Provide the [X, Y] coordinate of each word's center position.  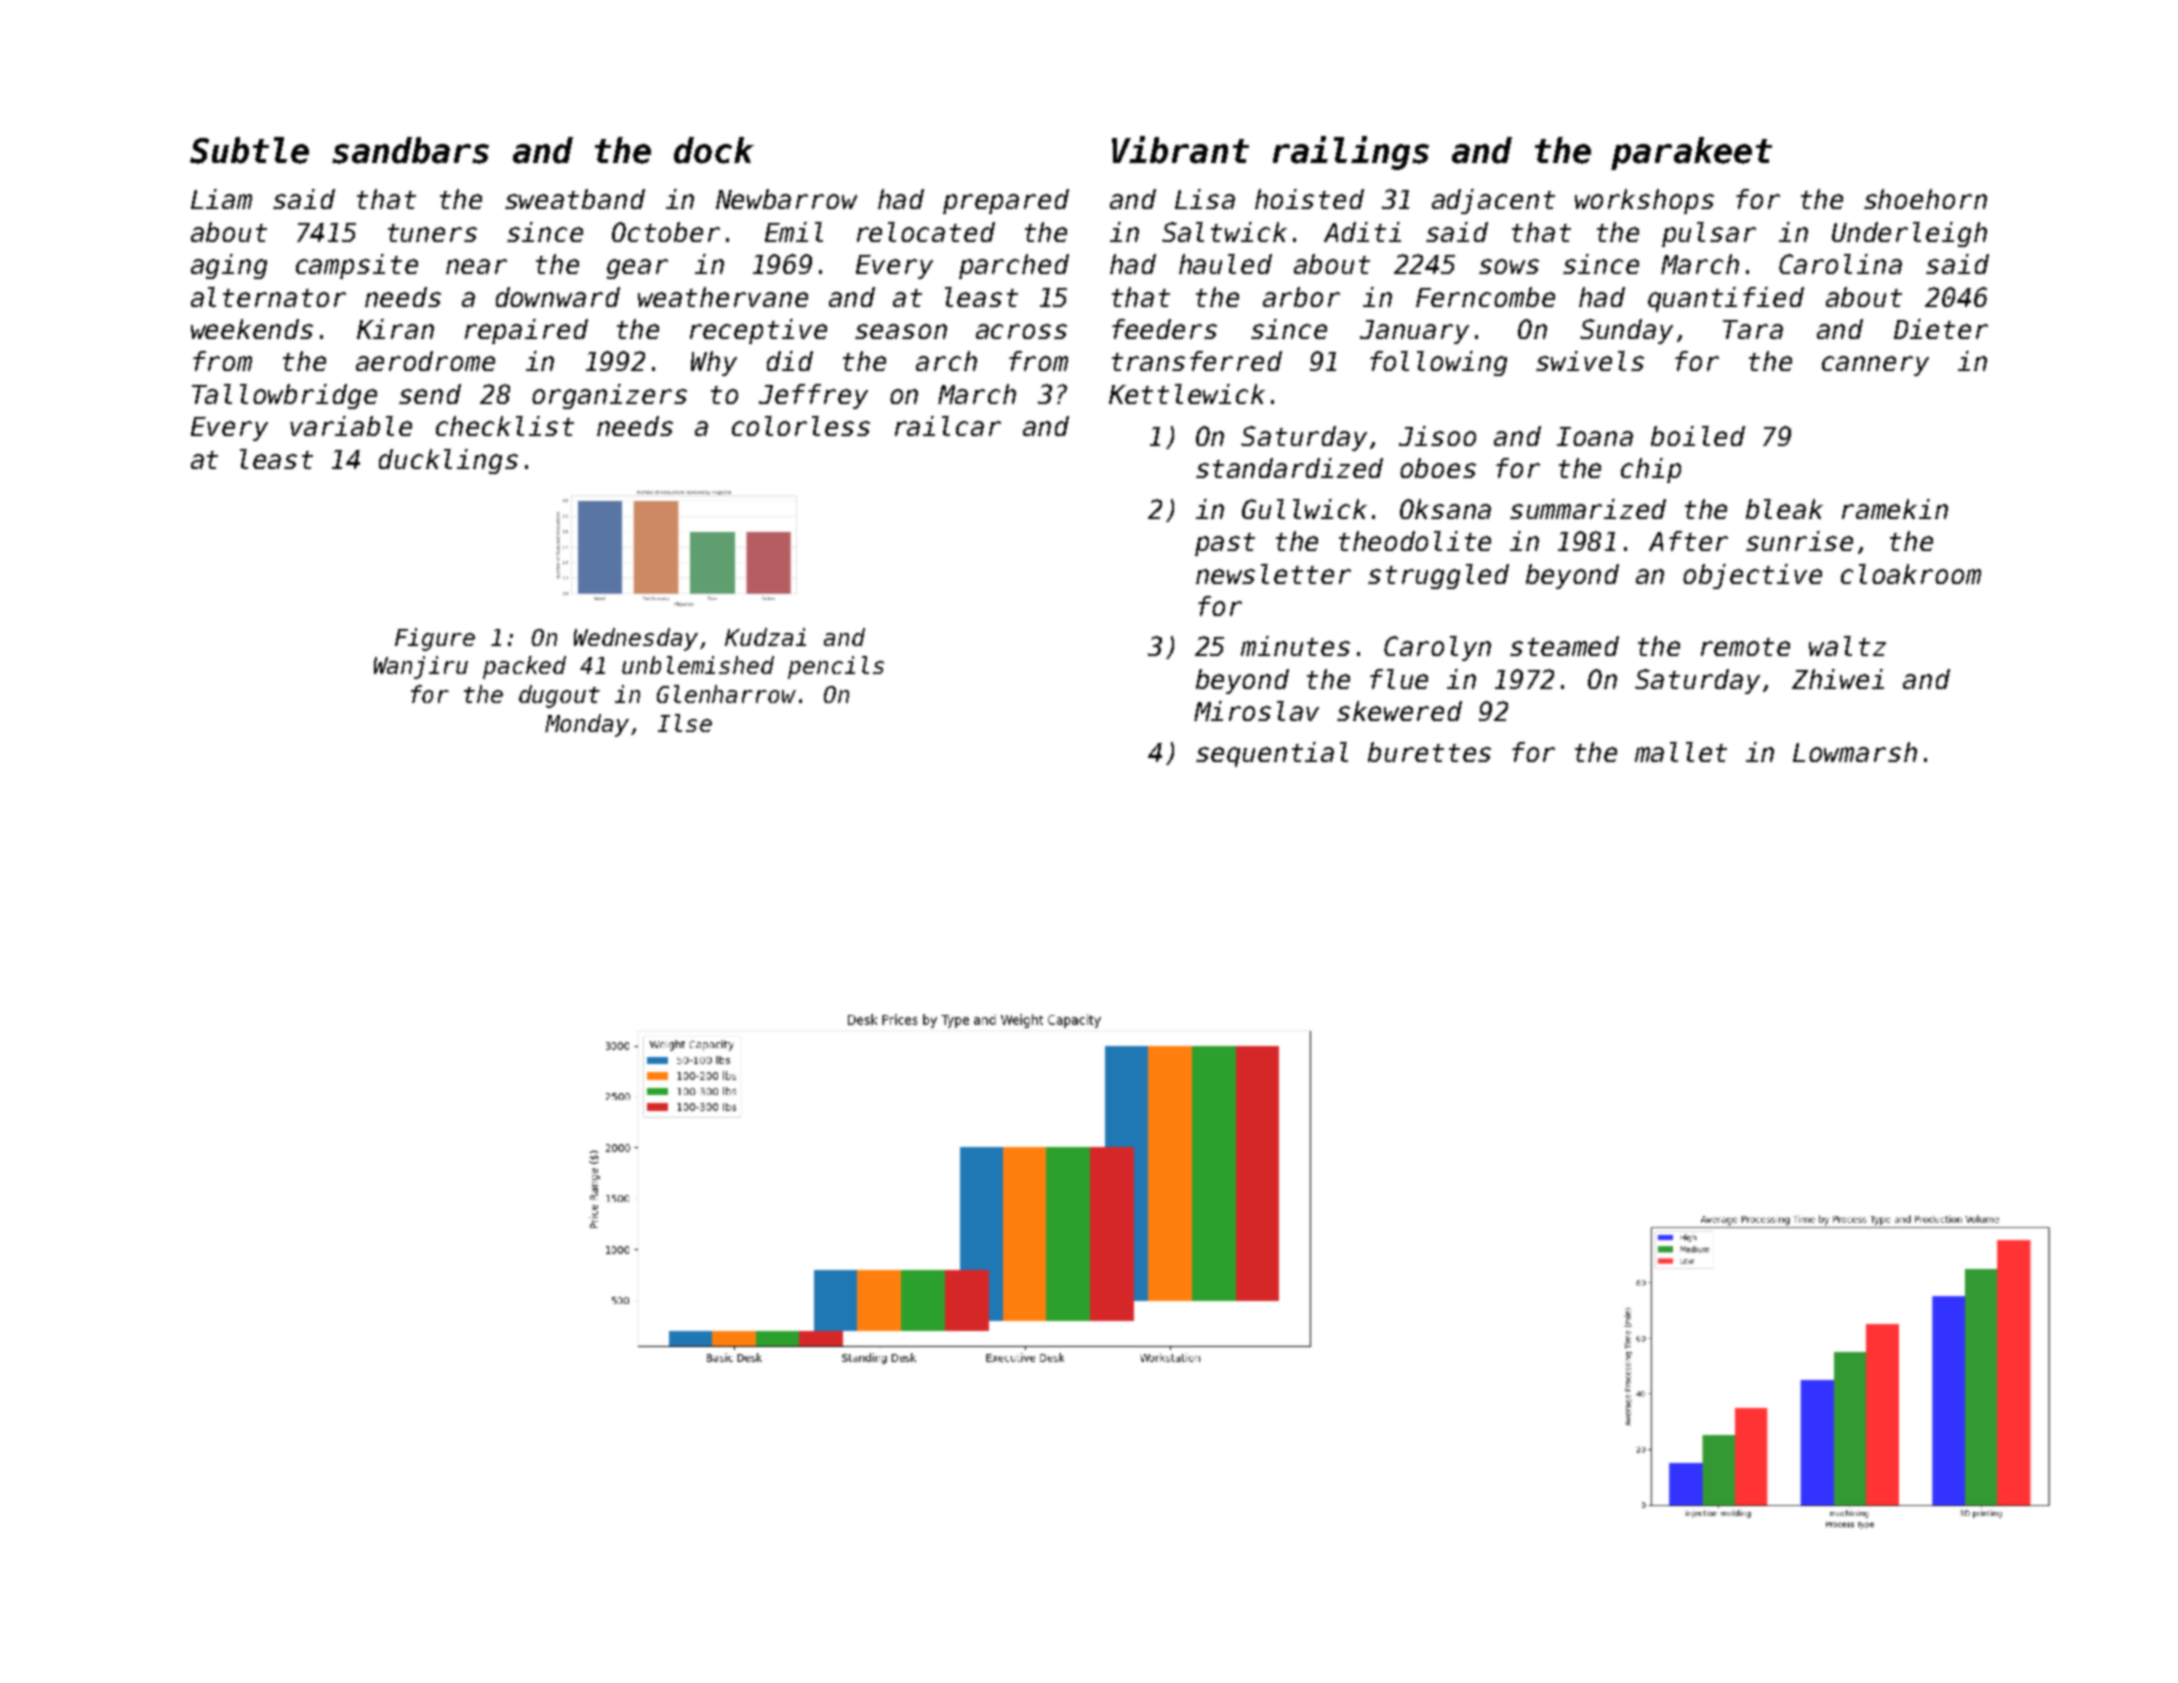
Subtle [249, 150]
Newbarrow [786, 199]
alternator [268, 297]
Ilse [685, 723]
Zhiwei [1838, 679]
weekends [252, 329]
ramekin [1895, 509]
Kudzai [765, 637]
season [901, 331]
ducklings [448, 461]
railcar [948, 426]
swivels [1590, 361]
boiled [1698, 436]
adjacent [1493, 201]
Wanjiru [421, 667]
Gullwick [1304, 509]
